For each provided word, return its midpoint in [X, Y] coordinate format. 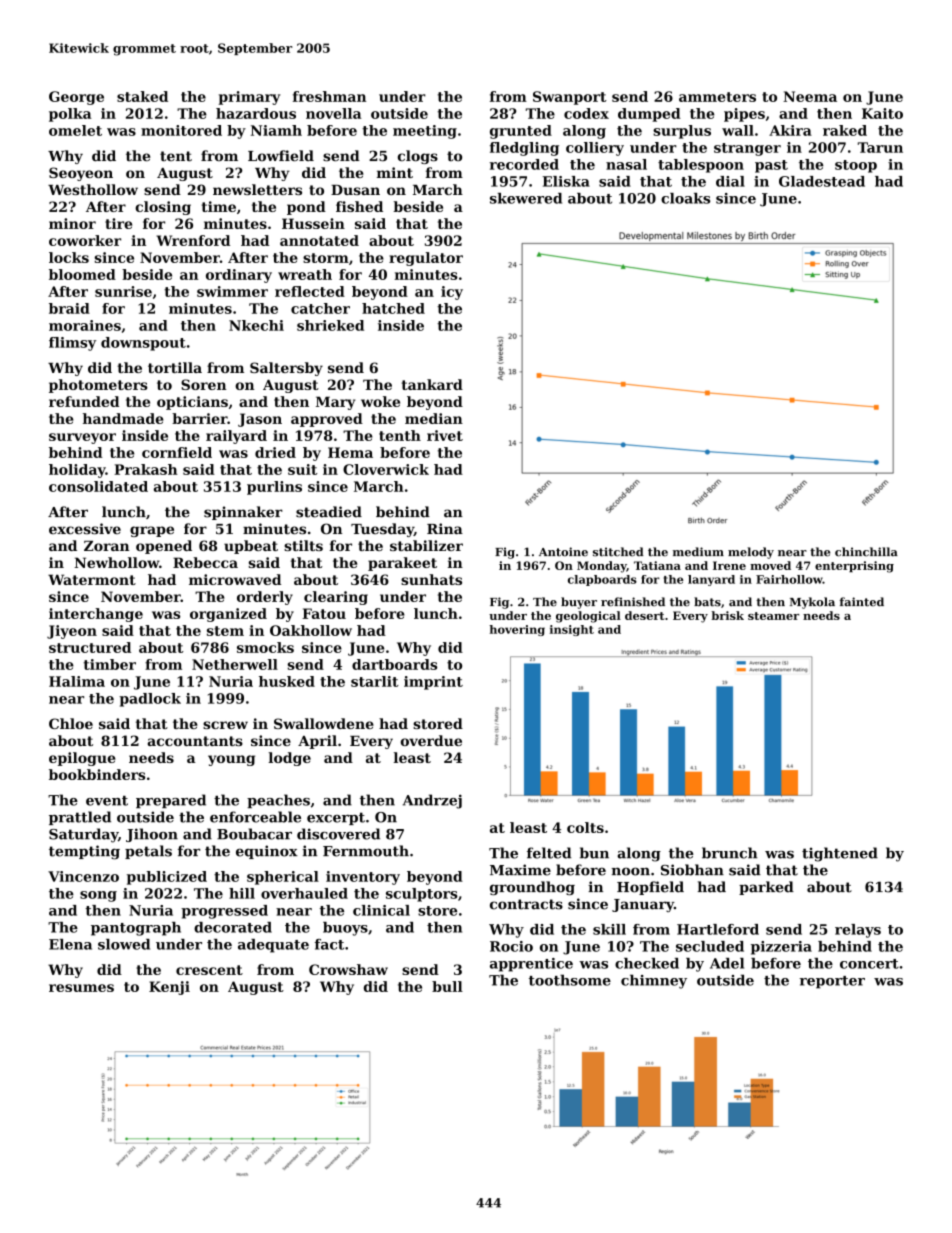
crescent [209, 970]
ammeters [717, 97]
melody [751, 553]
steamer [773, 616]
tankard [432, 384]
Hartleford [718, 929]
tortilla [175, 367]
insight [572, 630]
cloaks [685, 198]
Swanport [569, 98]
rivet [445, 435]
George [76, 98]
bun [594, 853]
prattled [80, 818]
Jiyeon [72, 632]
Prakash [145, 469]
